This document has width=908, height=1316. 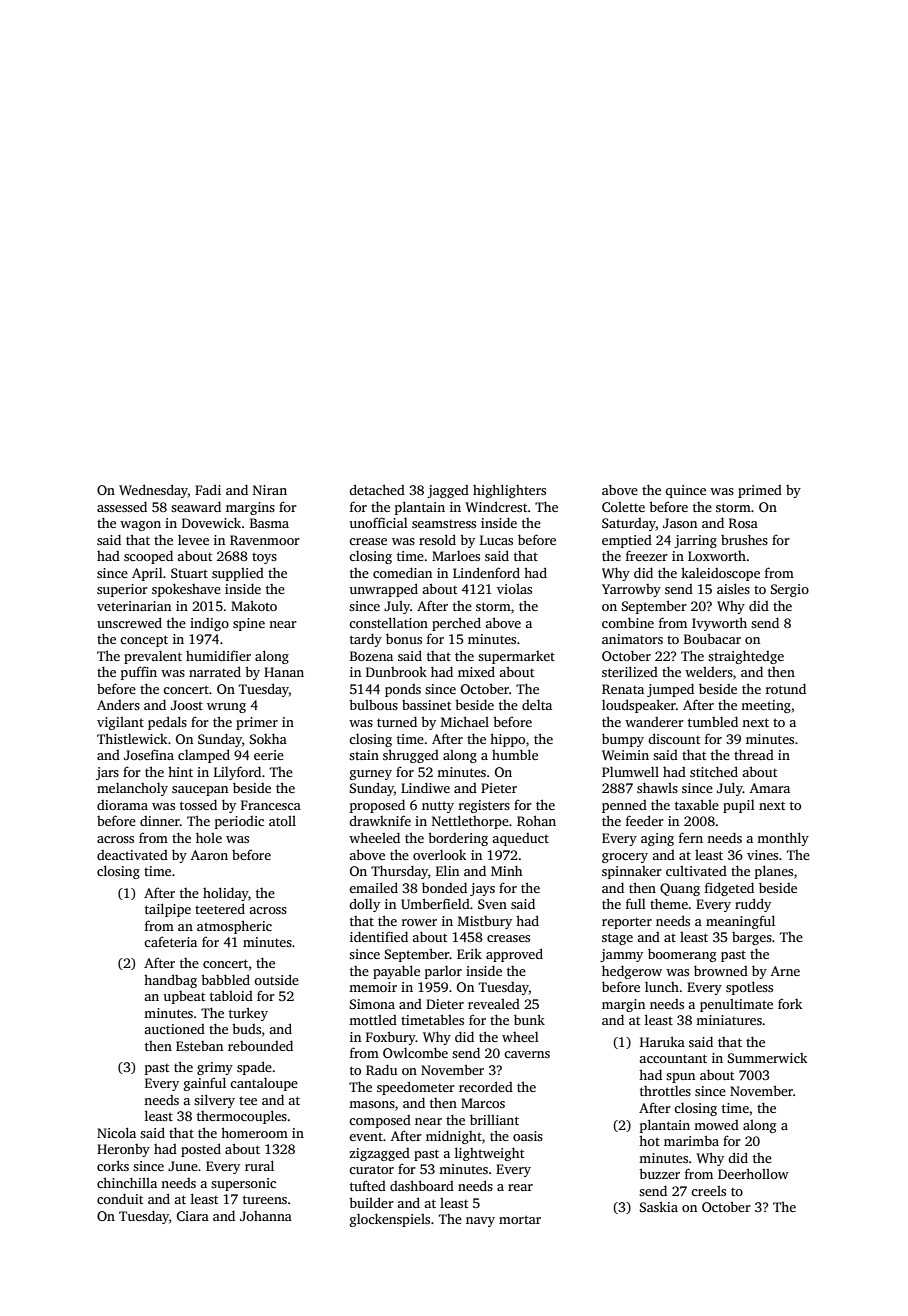 What do you see at coordinates (265, 1199) in the document?
I see `tureens` at bounding box center [265, 1199].
